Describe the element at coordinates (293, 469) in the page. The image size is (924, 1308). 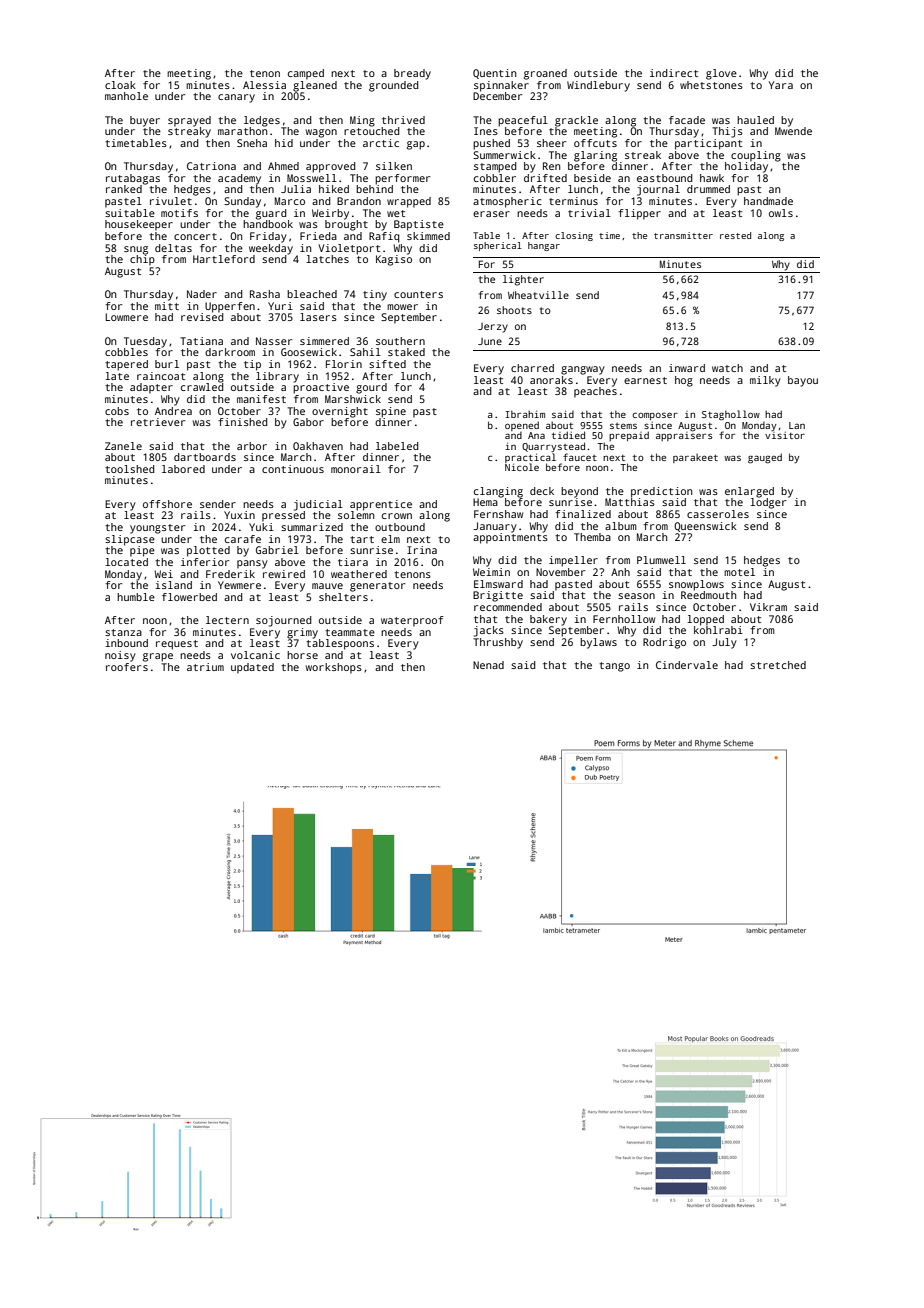
I see `continuous` at that location.
